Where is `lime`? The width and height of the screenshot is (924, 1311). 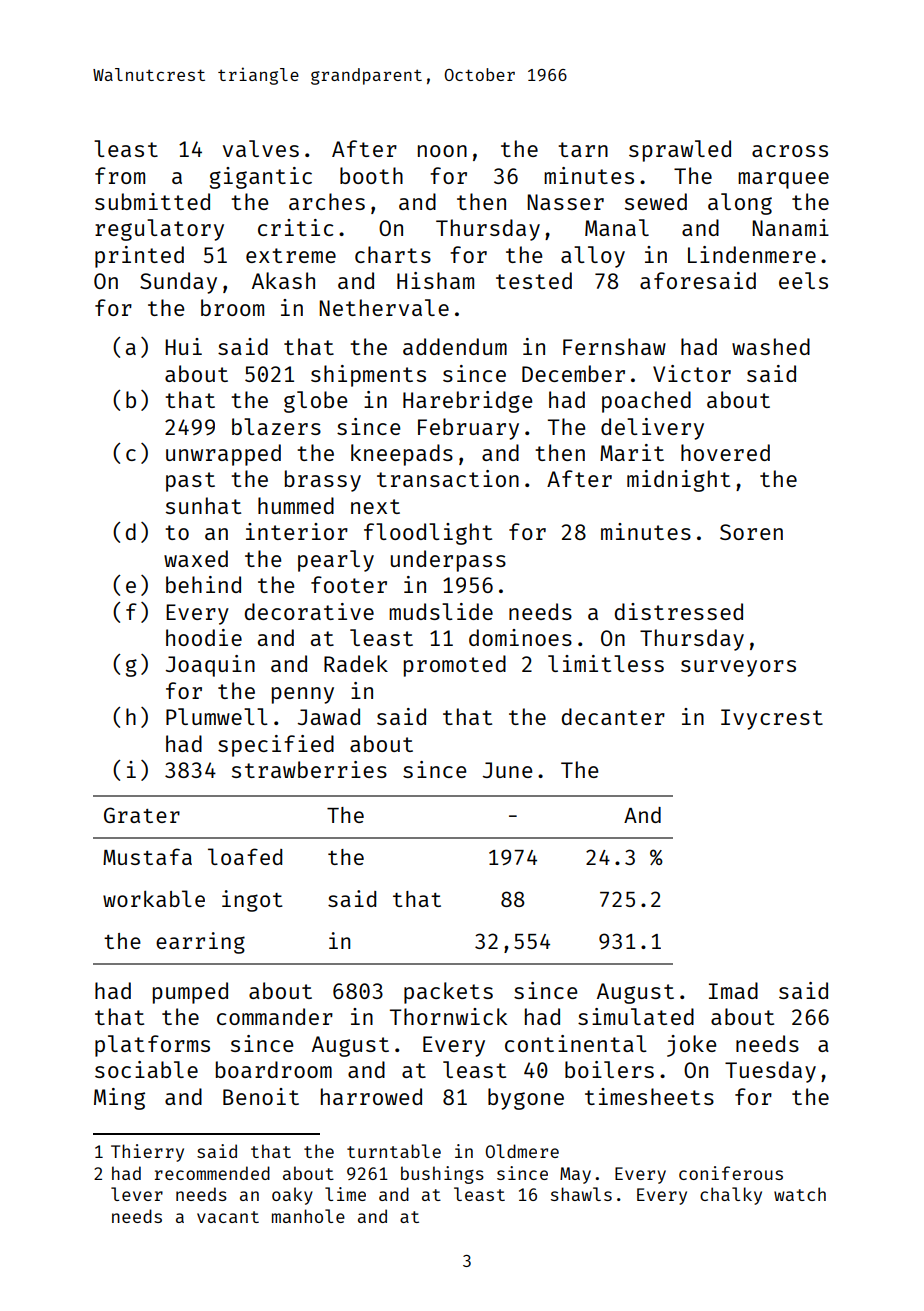 lime is located at coordinates (345, 1194).
